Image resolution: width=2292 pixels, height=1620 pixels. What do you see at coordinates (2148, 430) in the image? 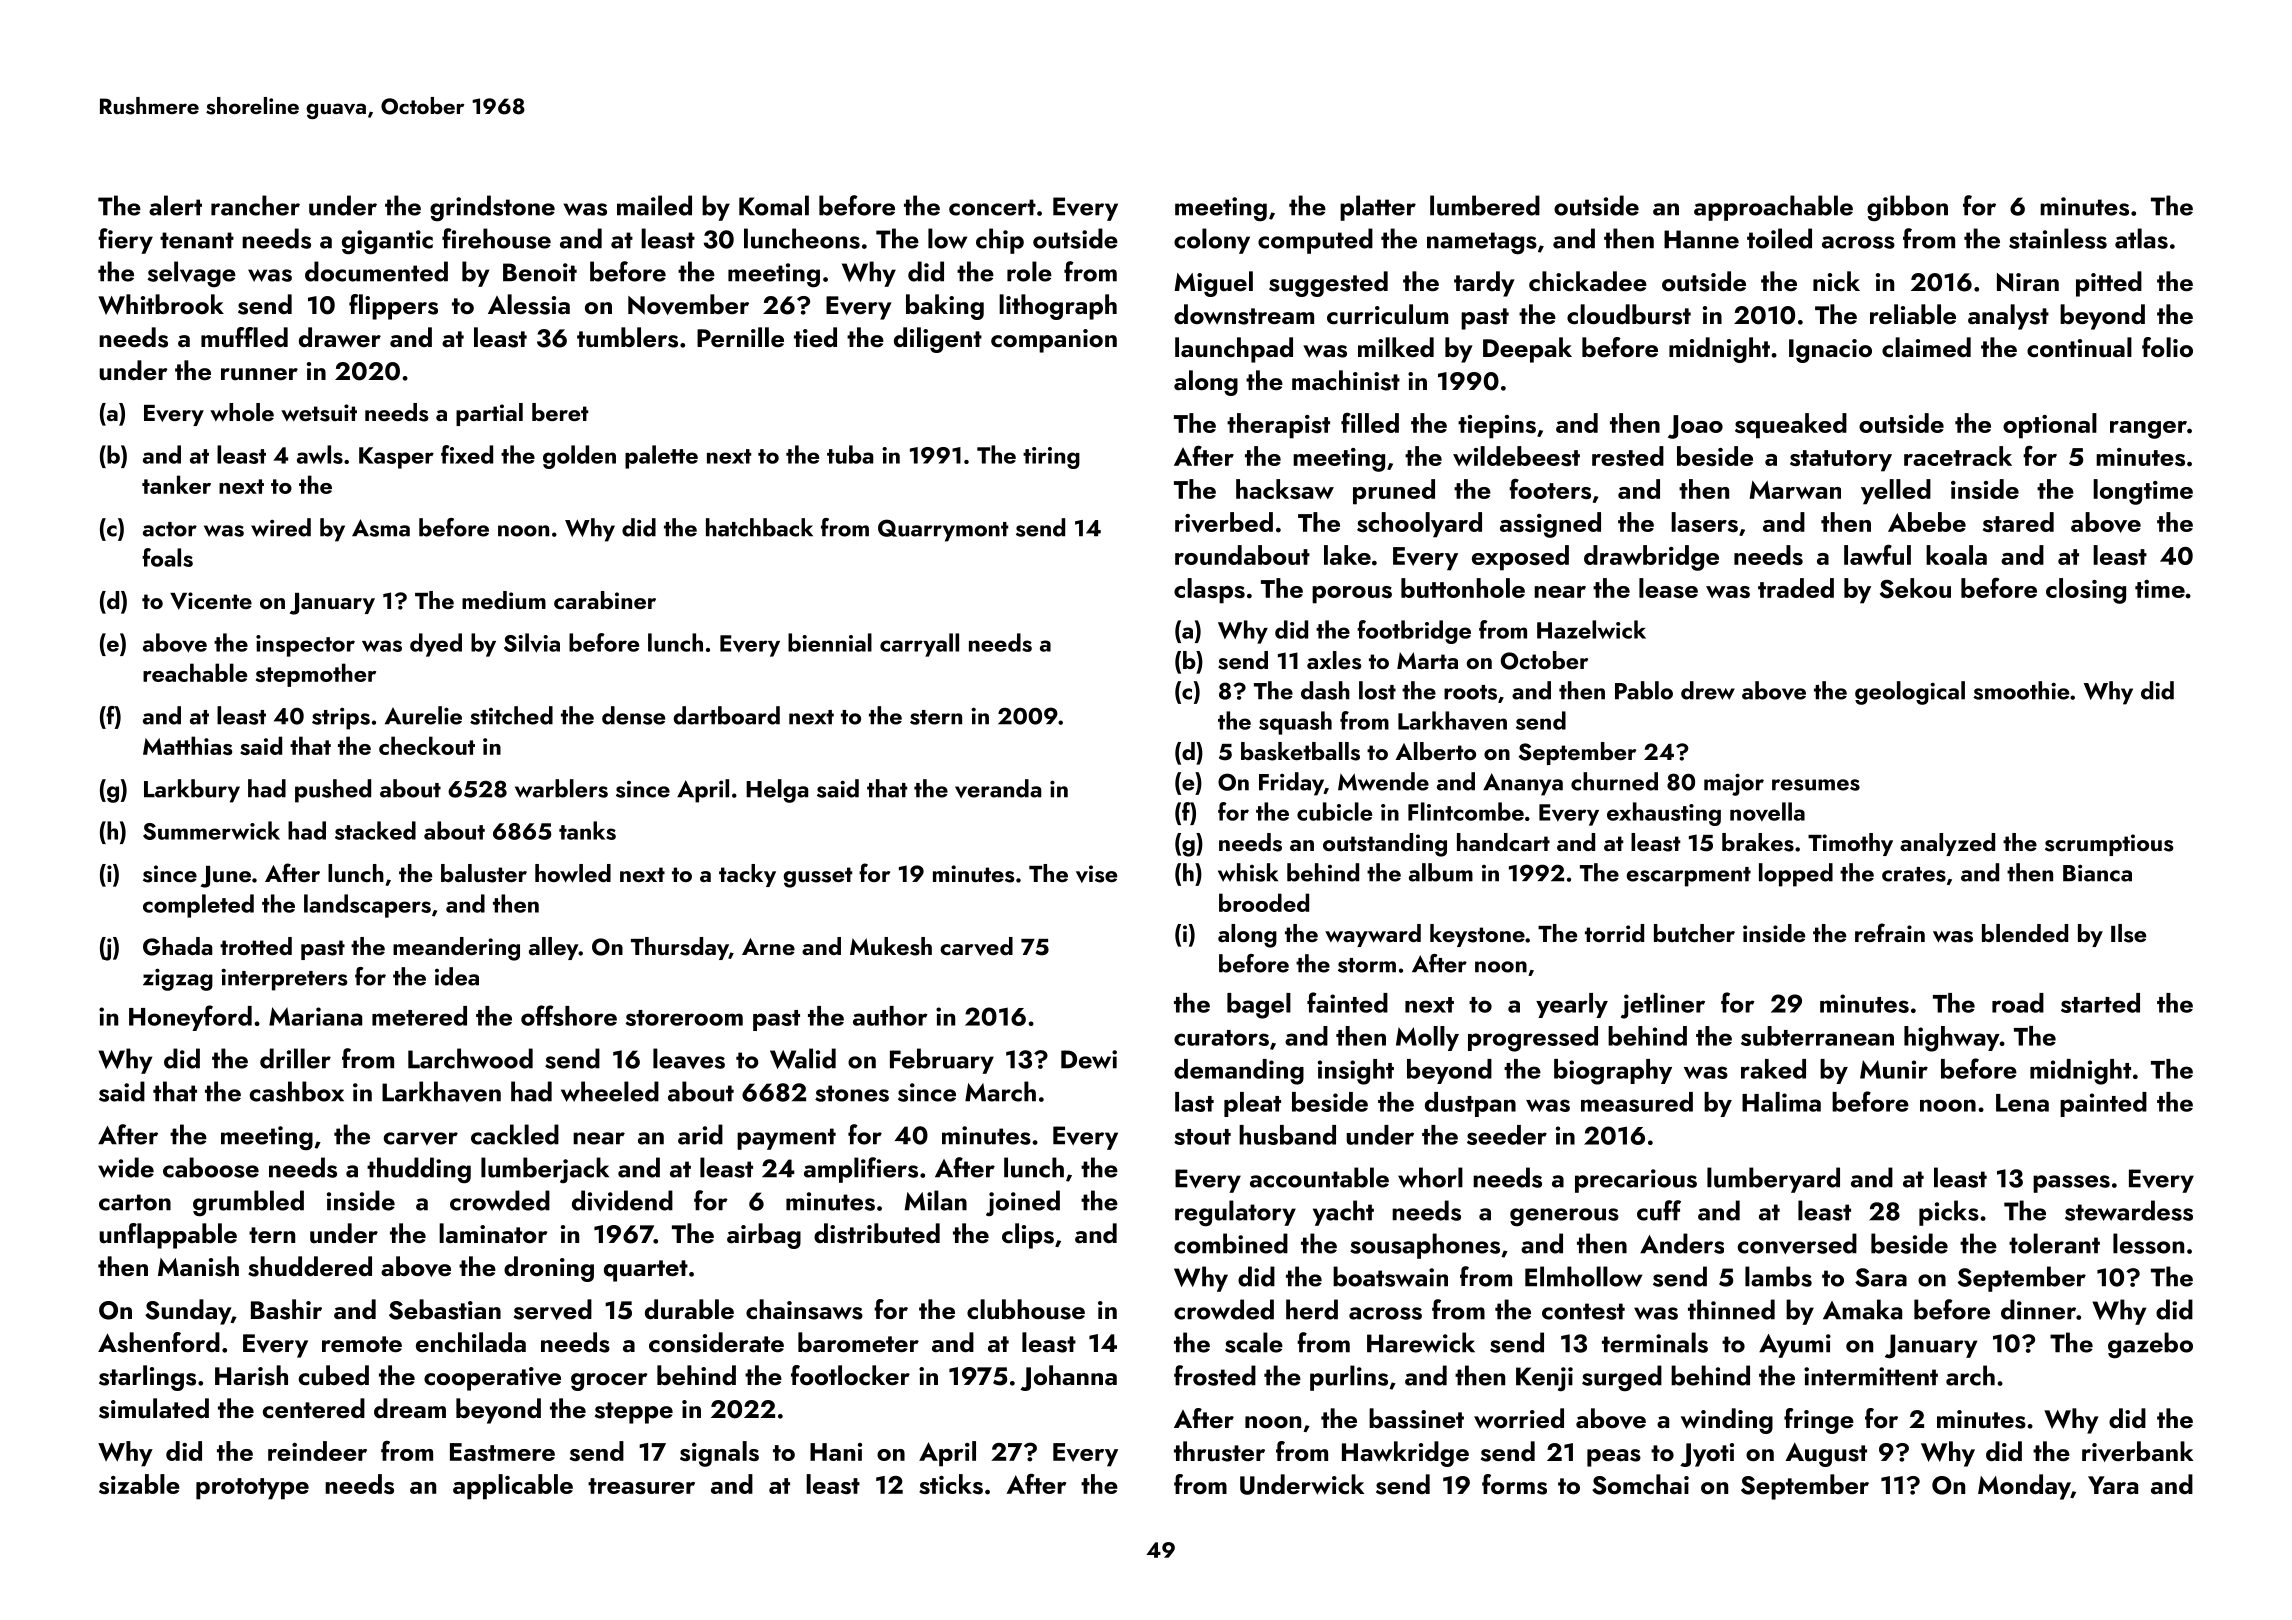
I see `ranger` at bounding box center [2148, 430].
